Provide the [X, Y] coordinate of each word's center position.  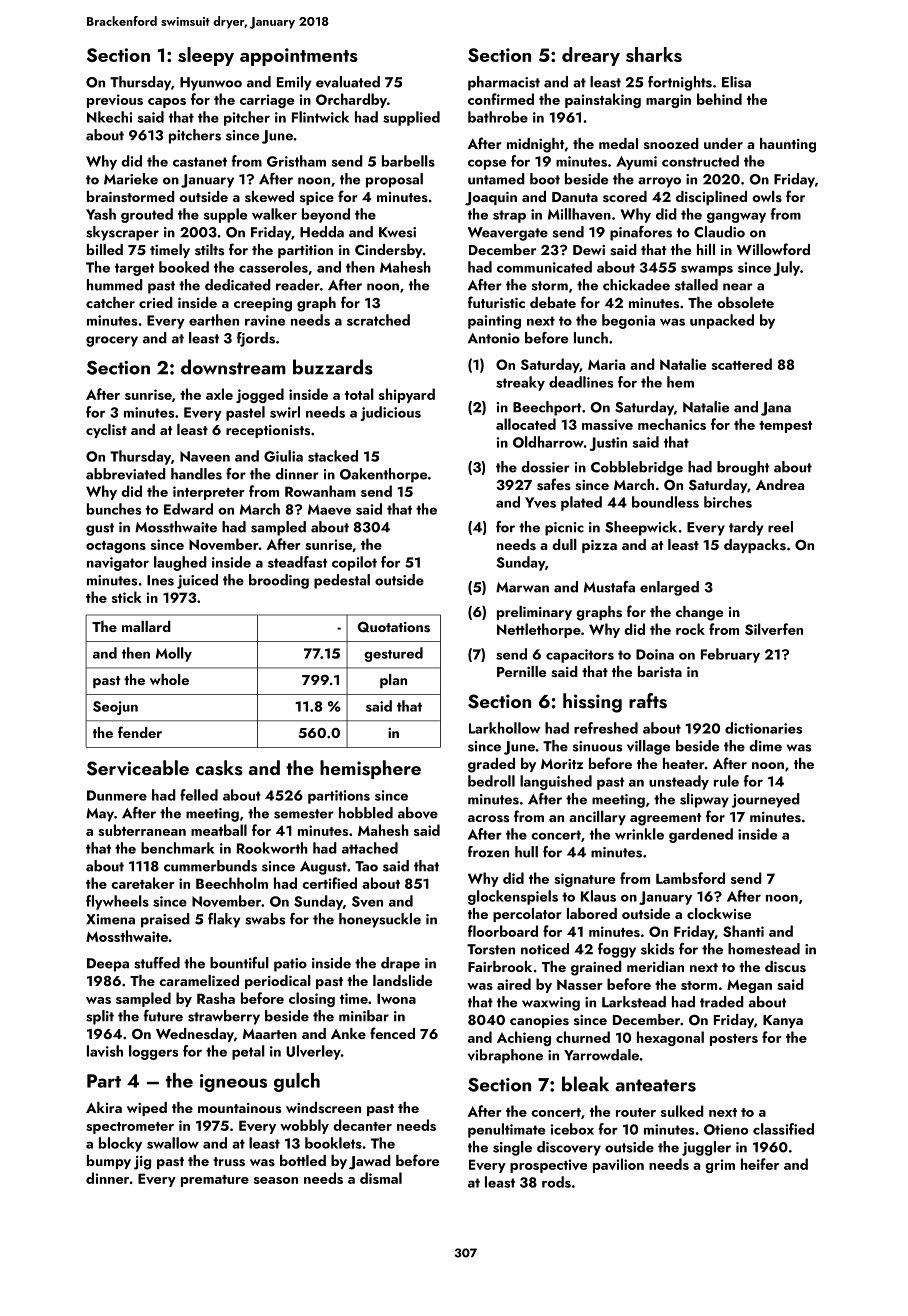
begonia [628, 321]
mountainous [239, 1108]
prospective [548, 1166]
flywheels [117, 902]
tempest [785, 427]
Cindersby [389, 251]
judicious [391, 413]
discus [785, 966]
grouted [147, 215]
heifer [760, 1164]
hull [526, 852]
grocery [112, 341]
